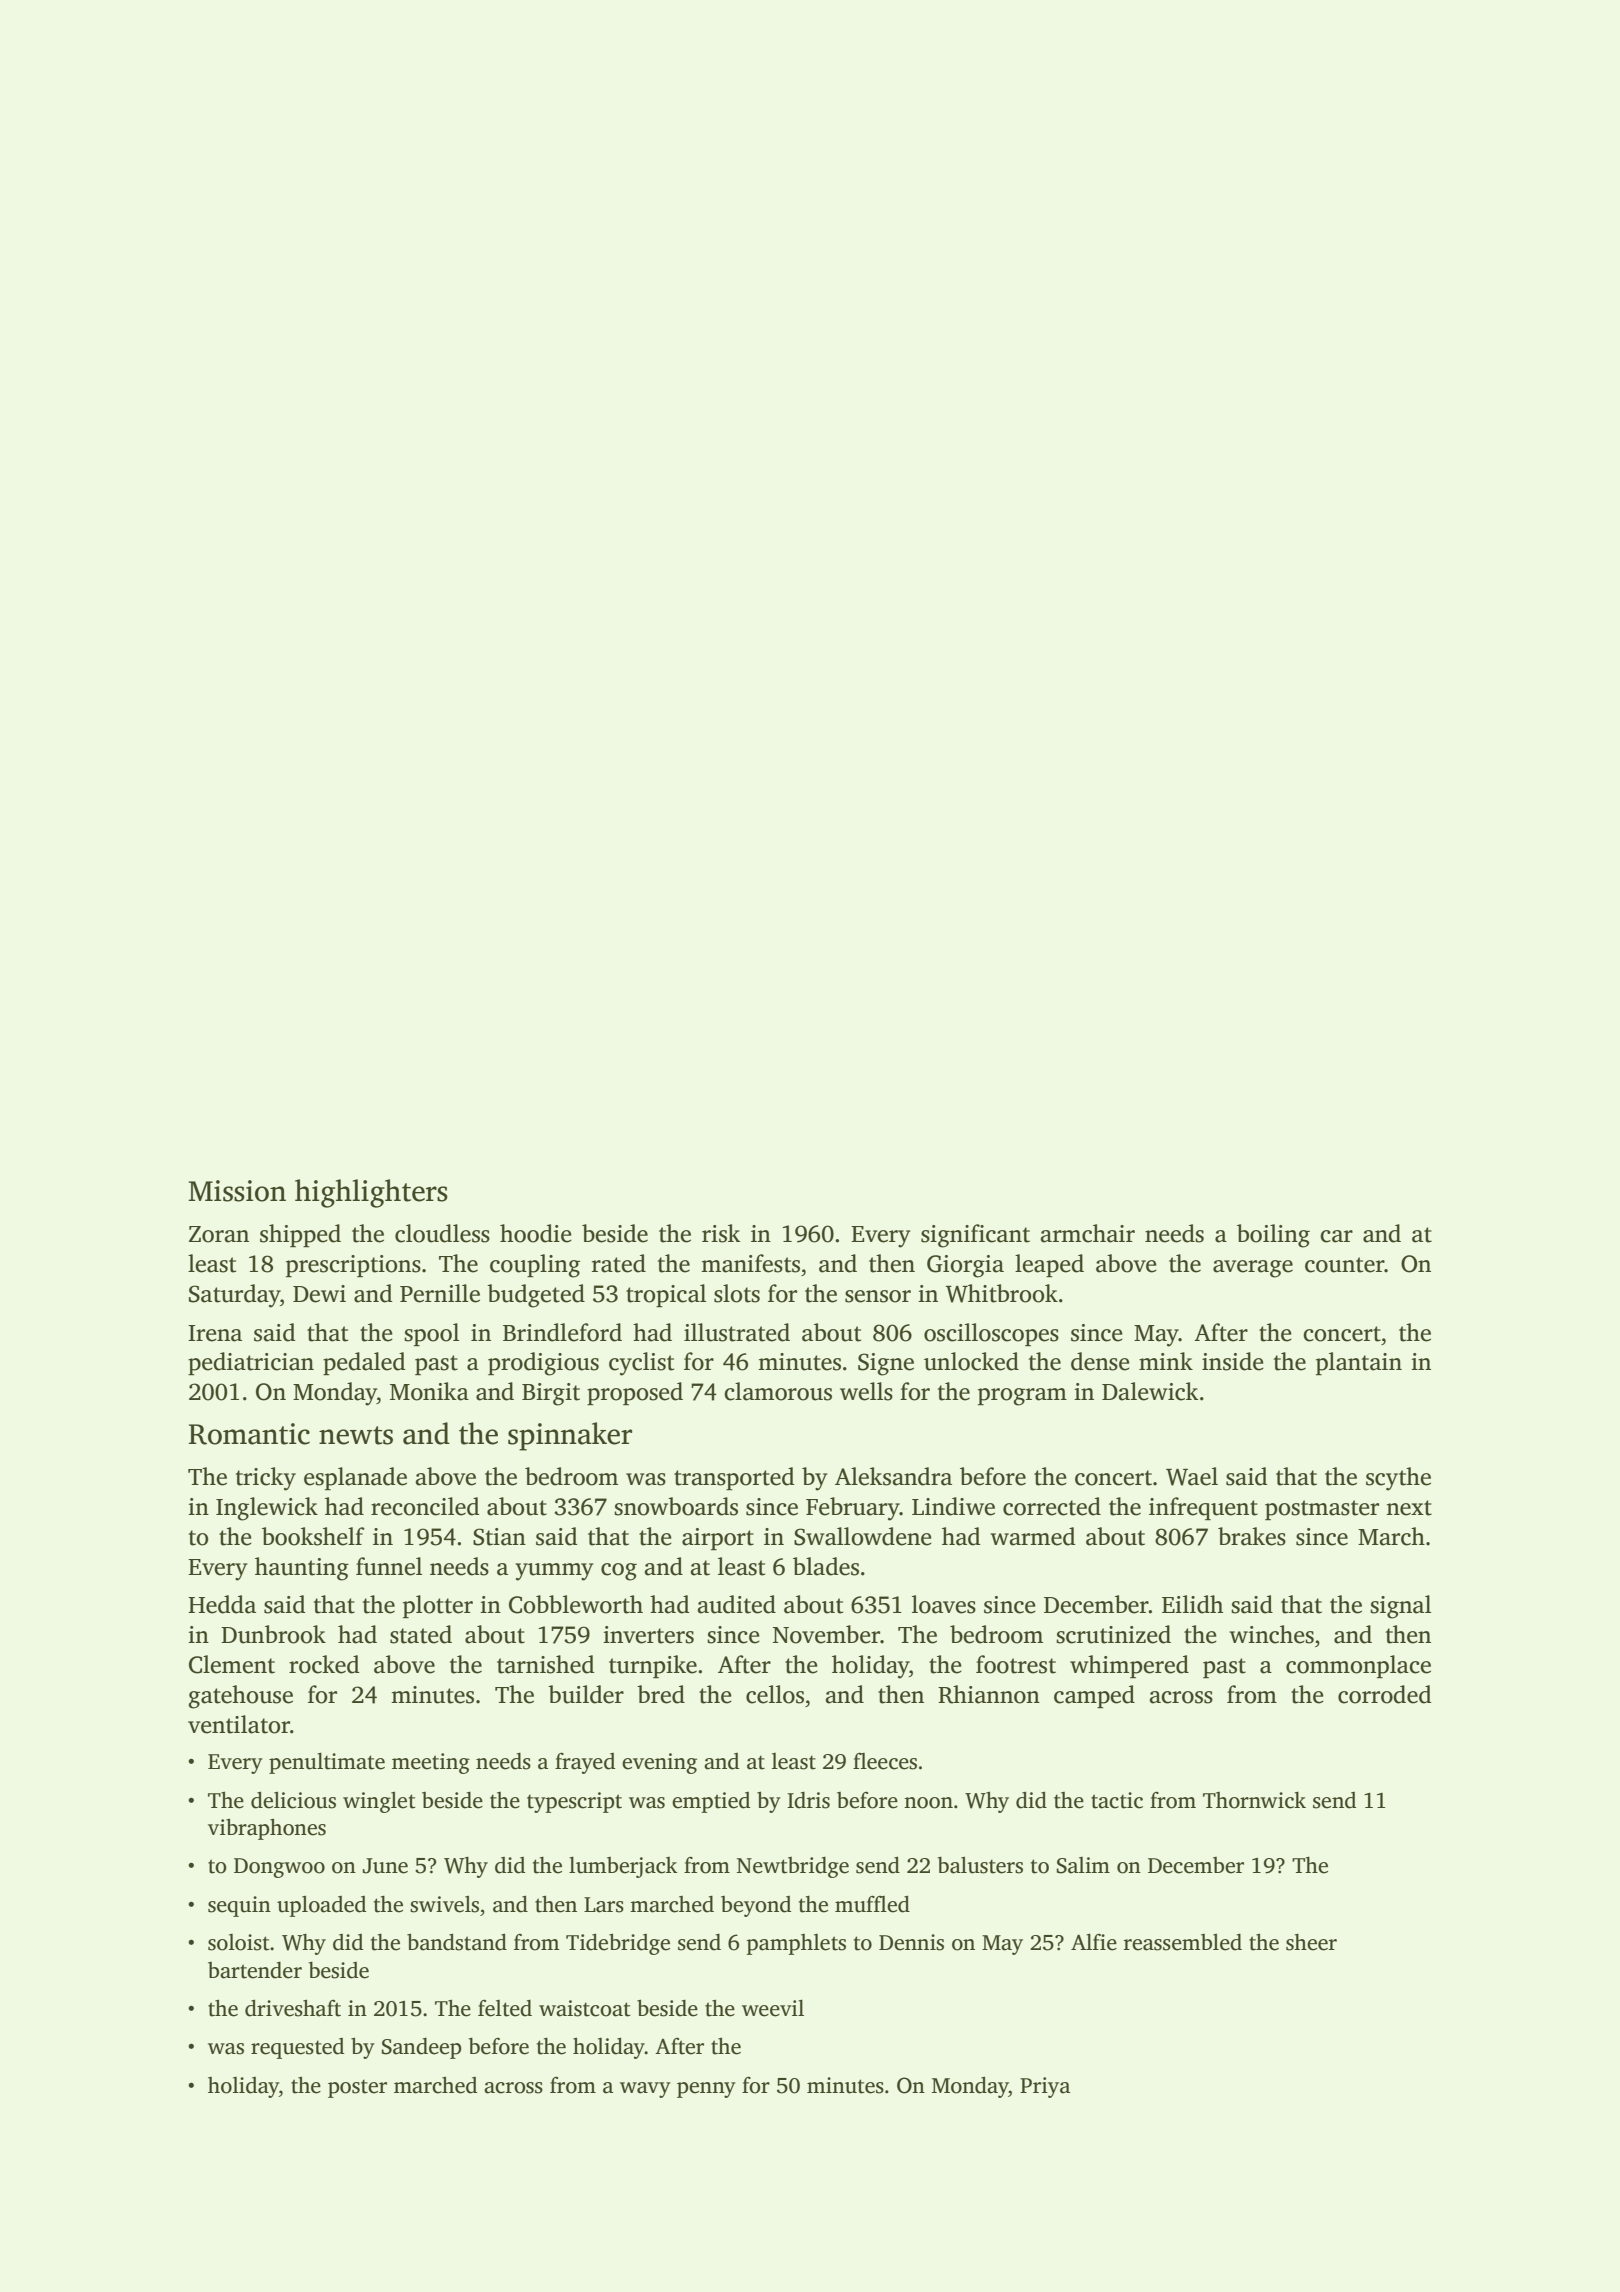  I want to click on corrected, so click(1052, 1506).
